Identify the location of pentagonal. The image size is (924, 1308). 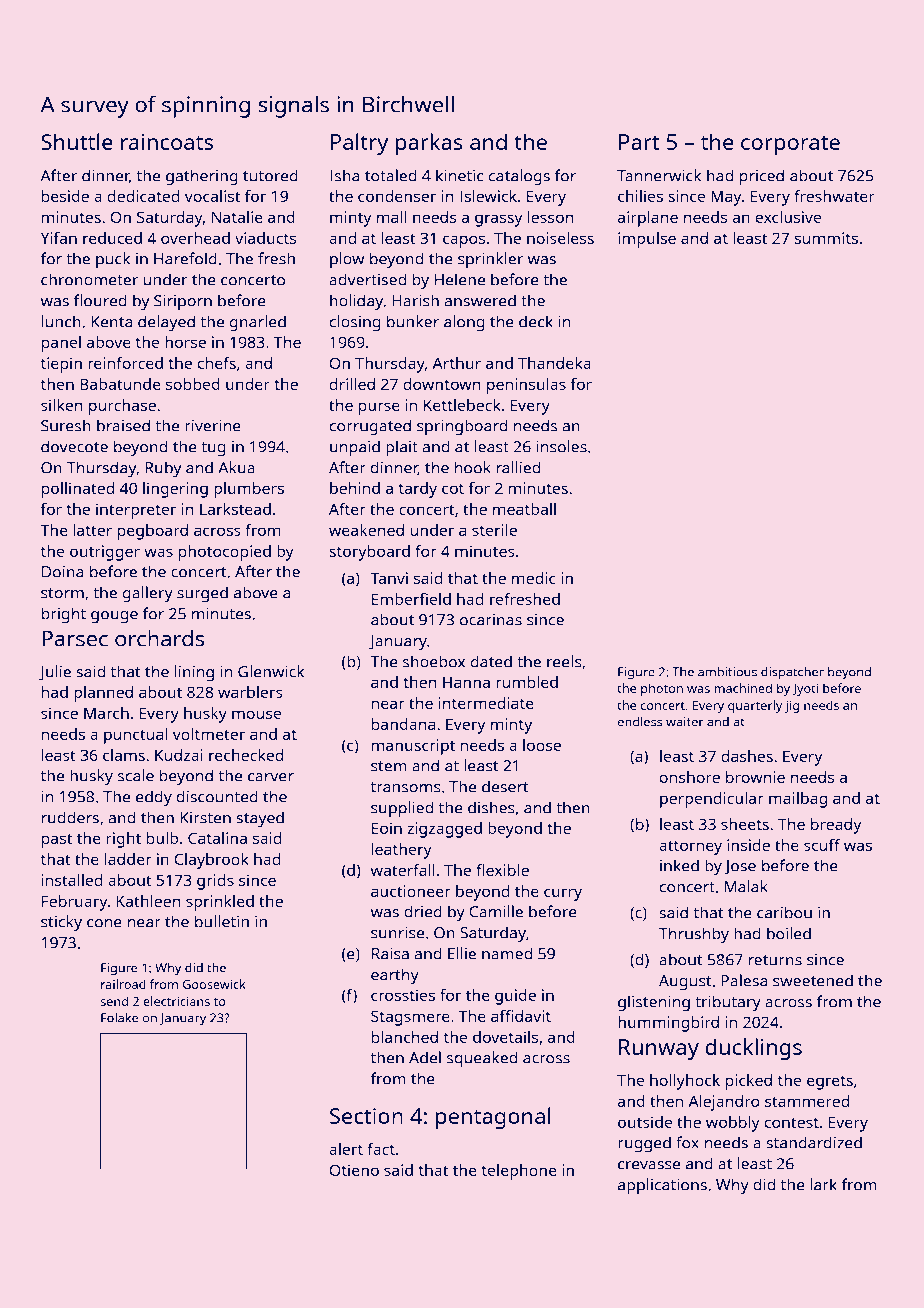
(493, 1118).
